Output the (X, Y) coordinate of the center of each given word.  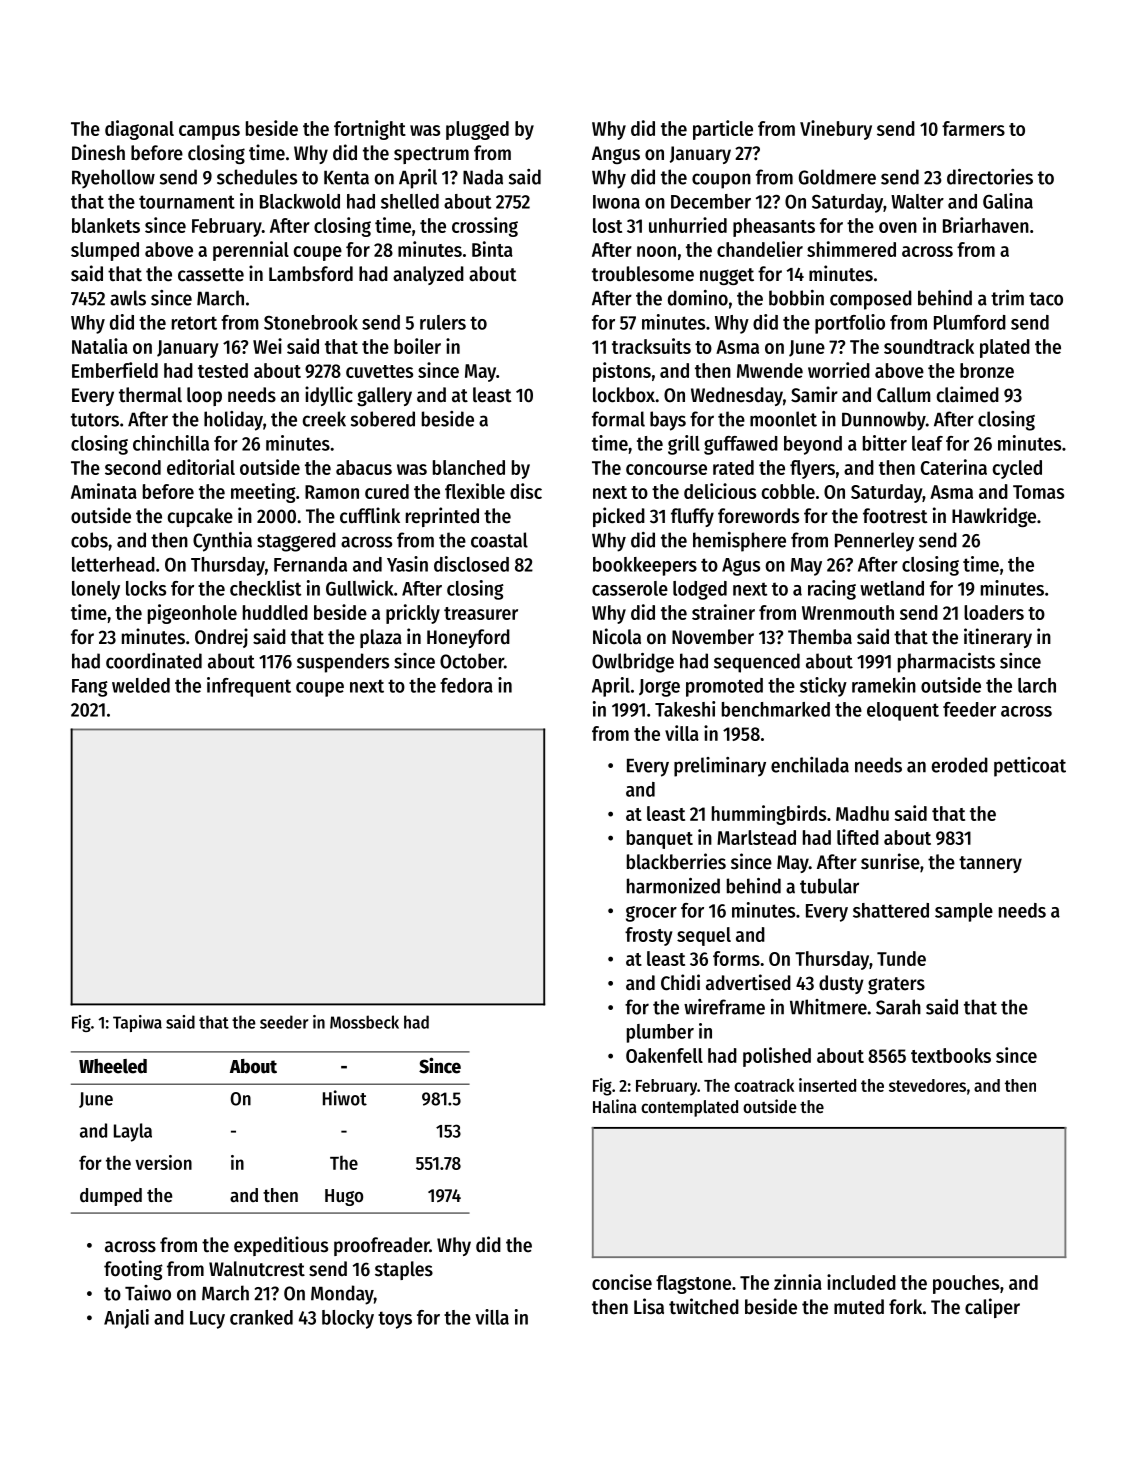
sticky (823, 687)
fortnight (370, 130)
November (713, 637)
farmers (973, 128)
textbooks (951, 1055)
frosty (649, 936)
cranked (261, 1317)
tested (223, 370)
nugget (727, 276)
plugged (477, 130)
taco (1046, 299)
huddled (275, 612)
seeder (284, 1022)
